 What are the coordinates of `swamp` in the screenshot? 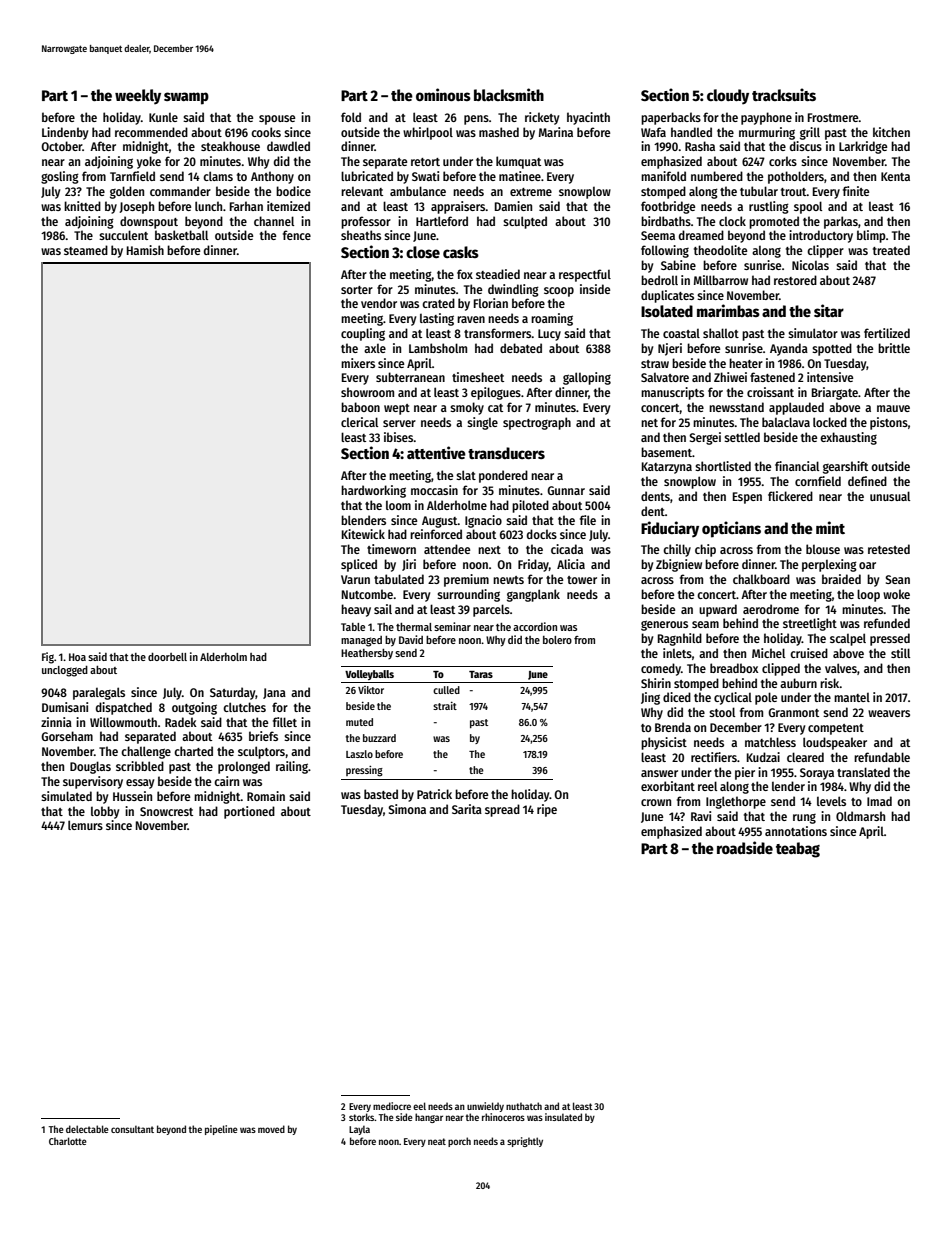 It's located at (186, 98).
